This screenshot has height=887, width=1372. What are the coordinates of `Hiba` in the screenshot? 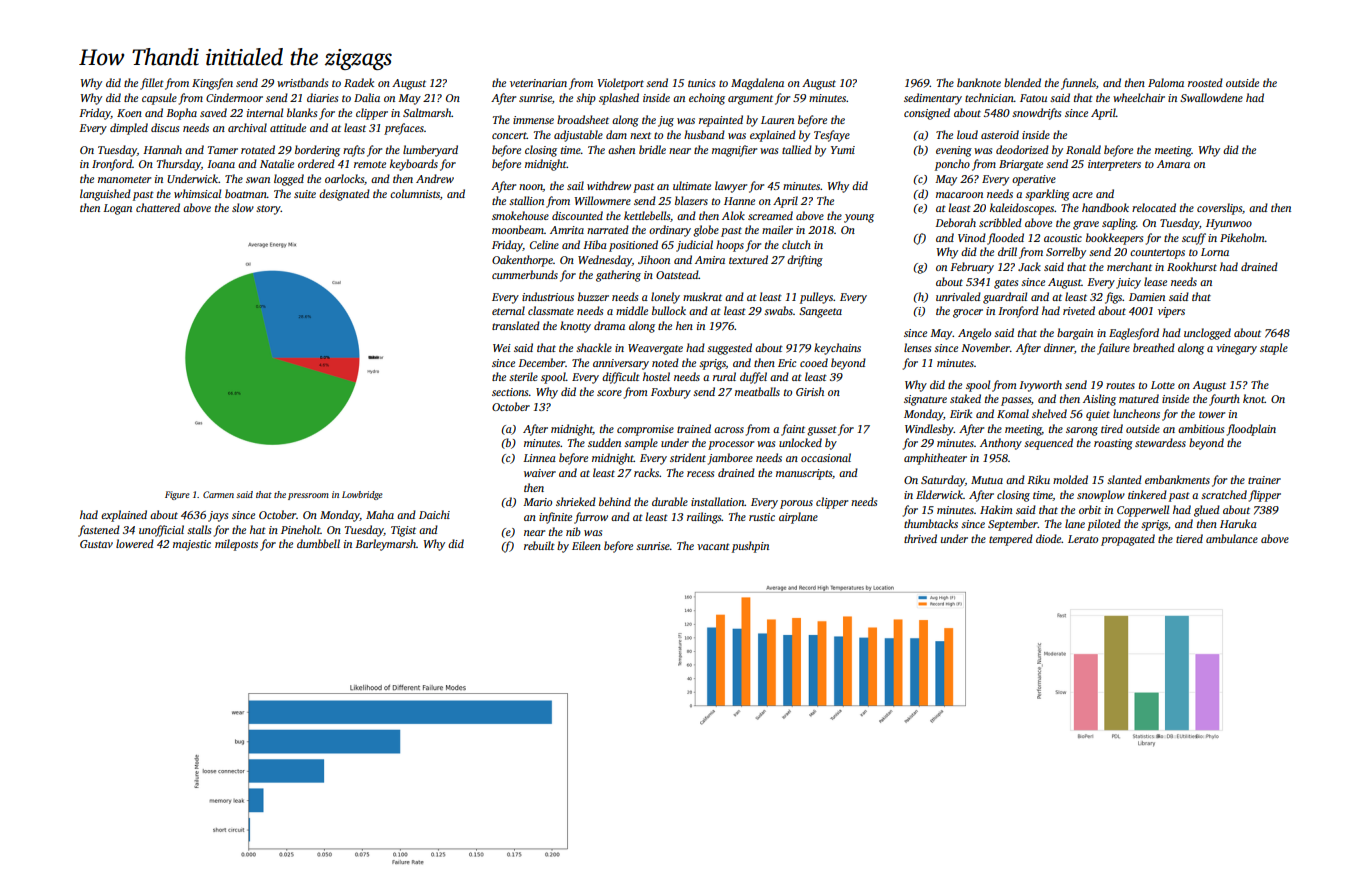 It's located at (595, 244).
